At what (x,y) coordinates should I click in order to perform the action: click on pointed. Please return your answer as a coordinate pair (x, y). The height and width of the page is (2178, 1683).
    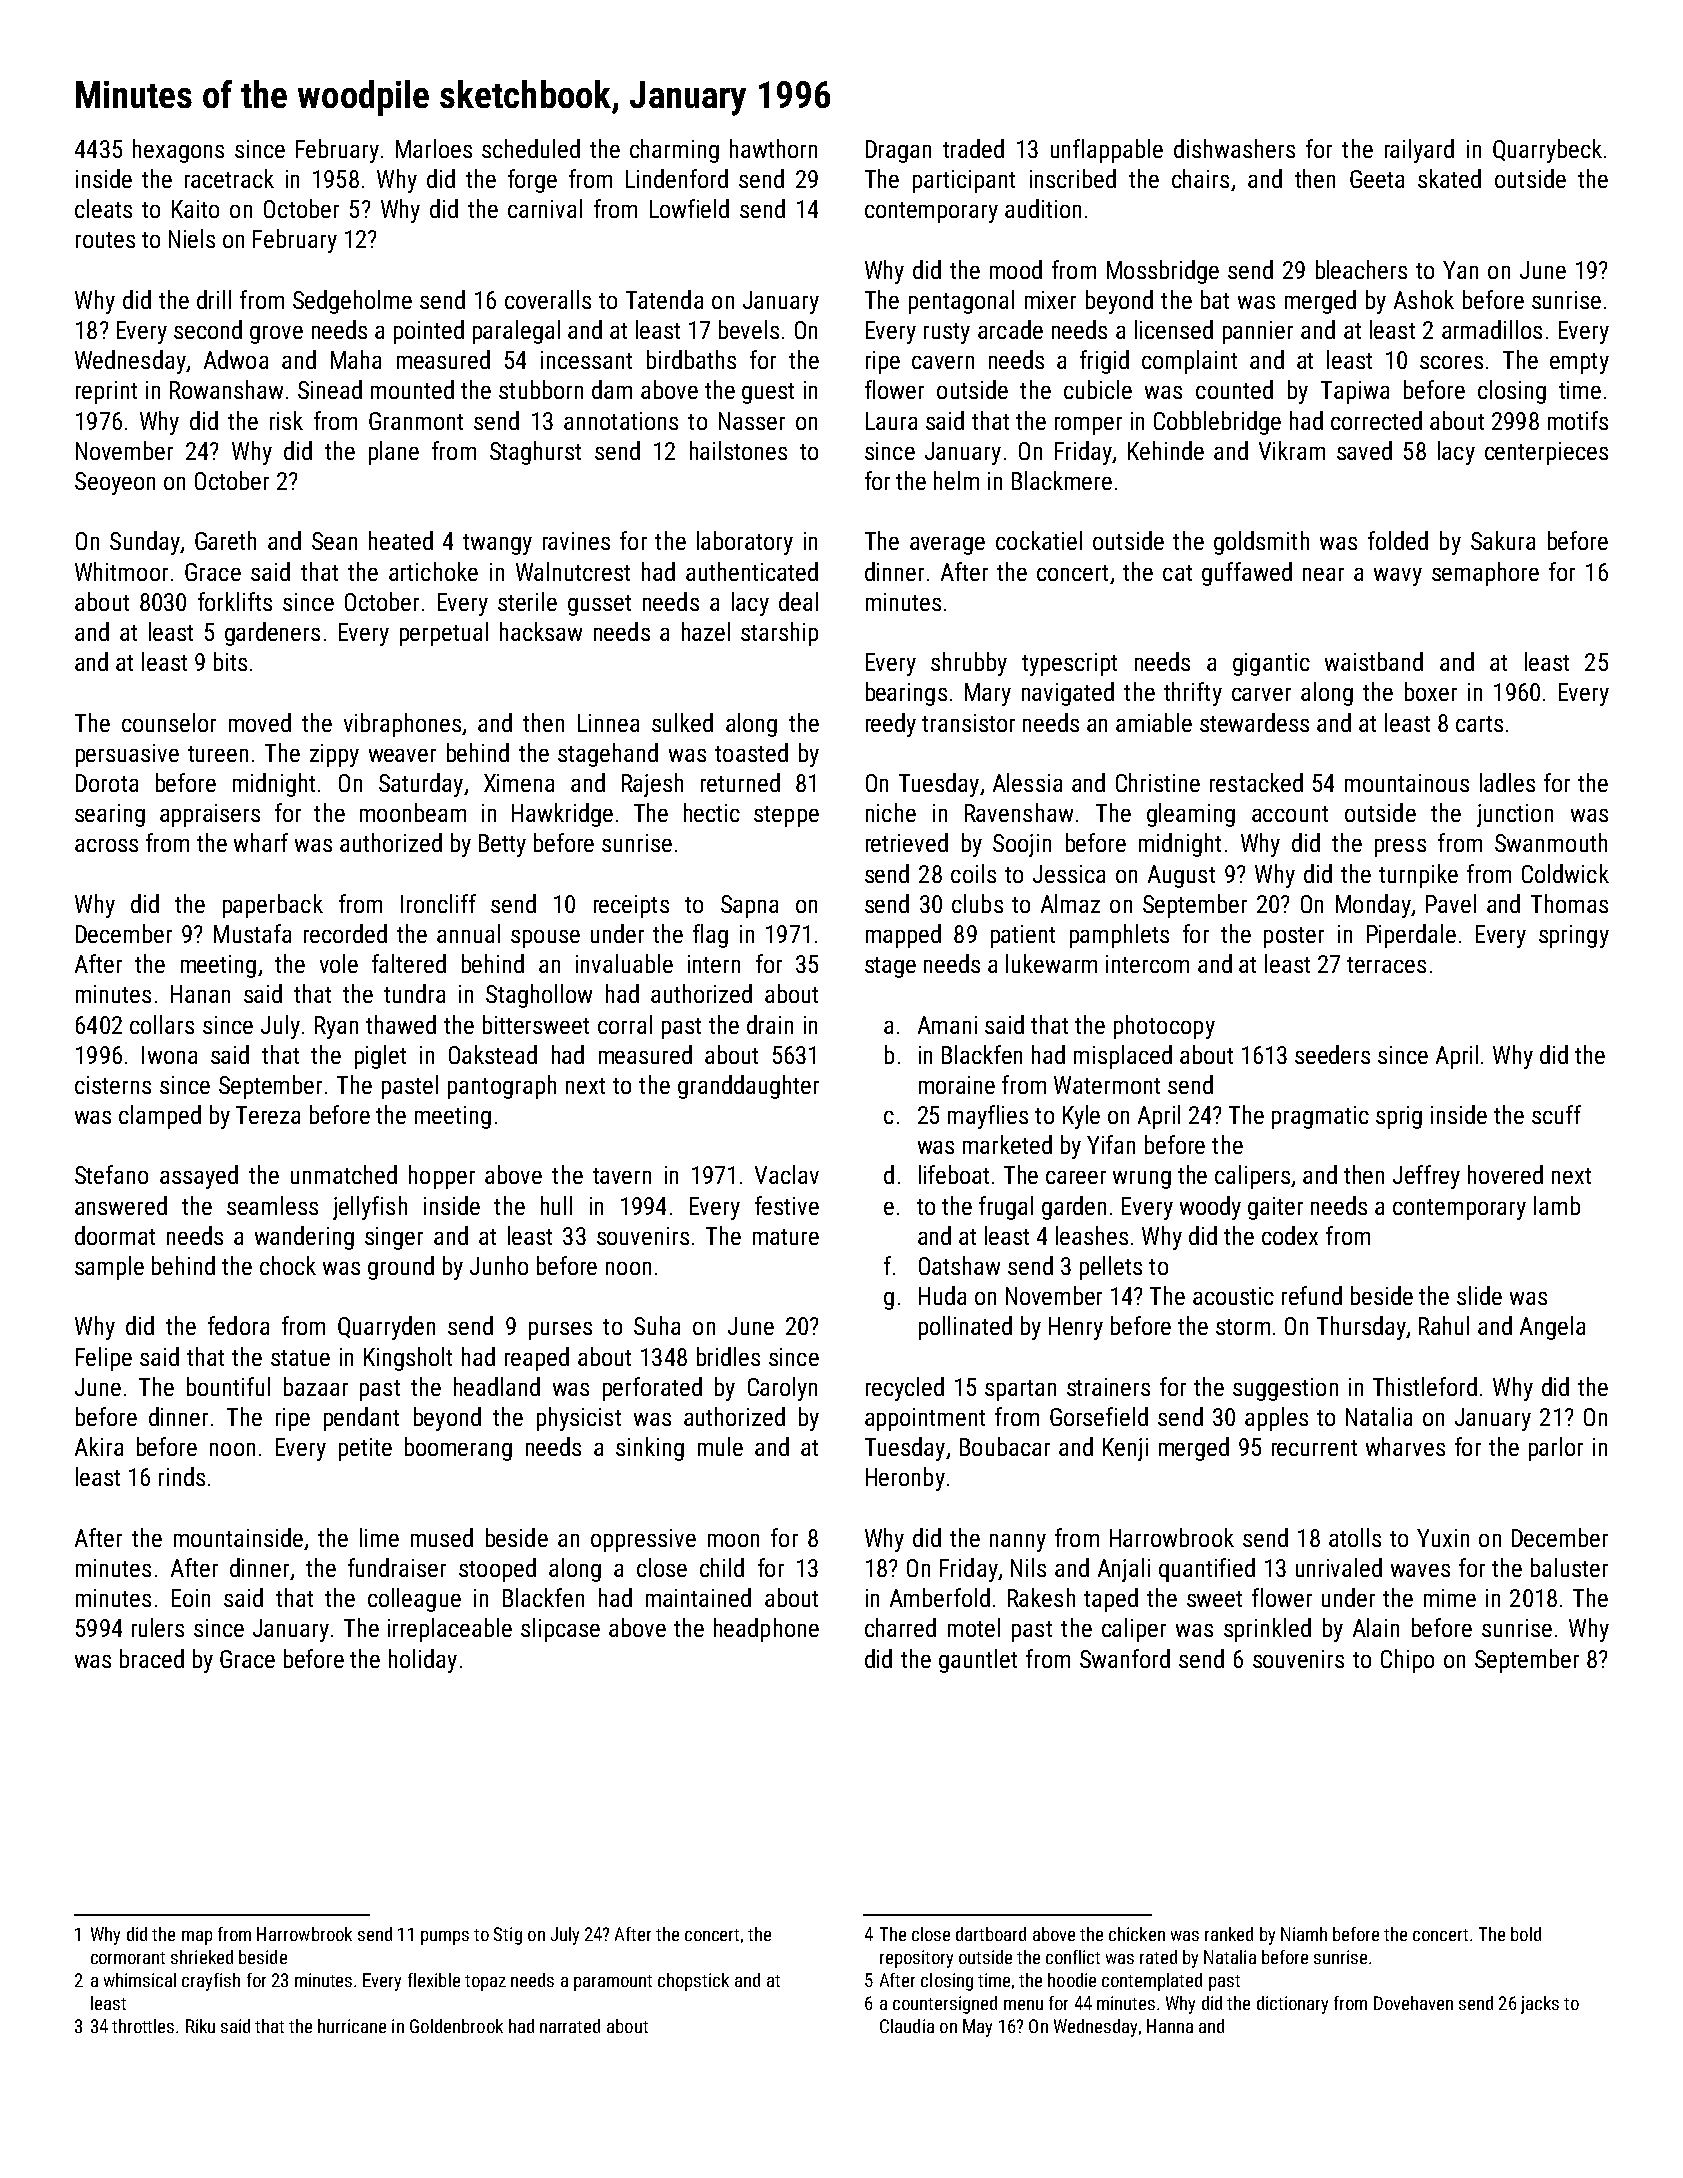
    Looking at the image, I should click on (429, 332).
